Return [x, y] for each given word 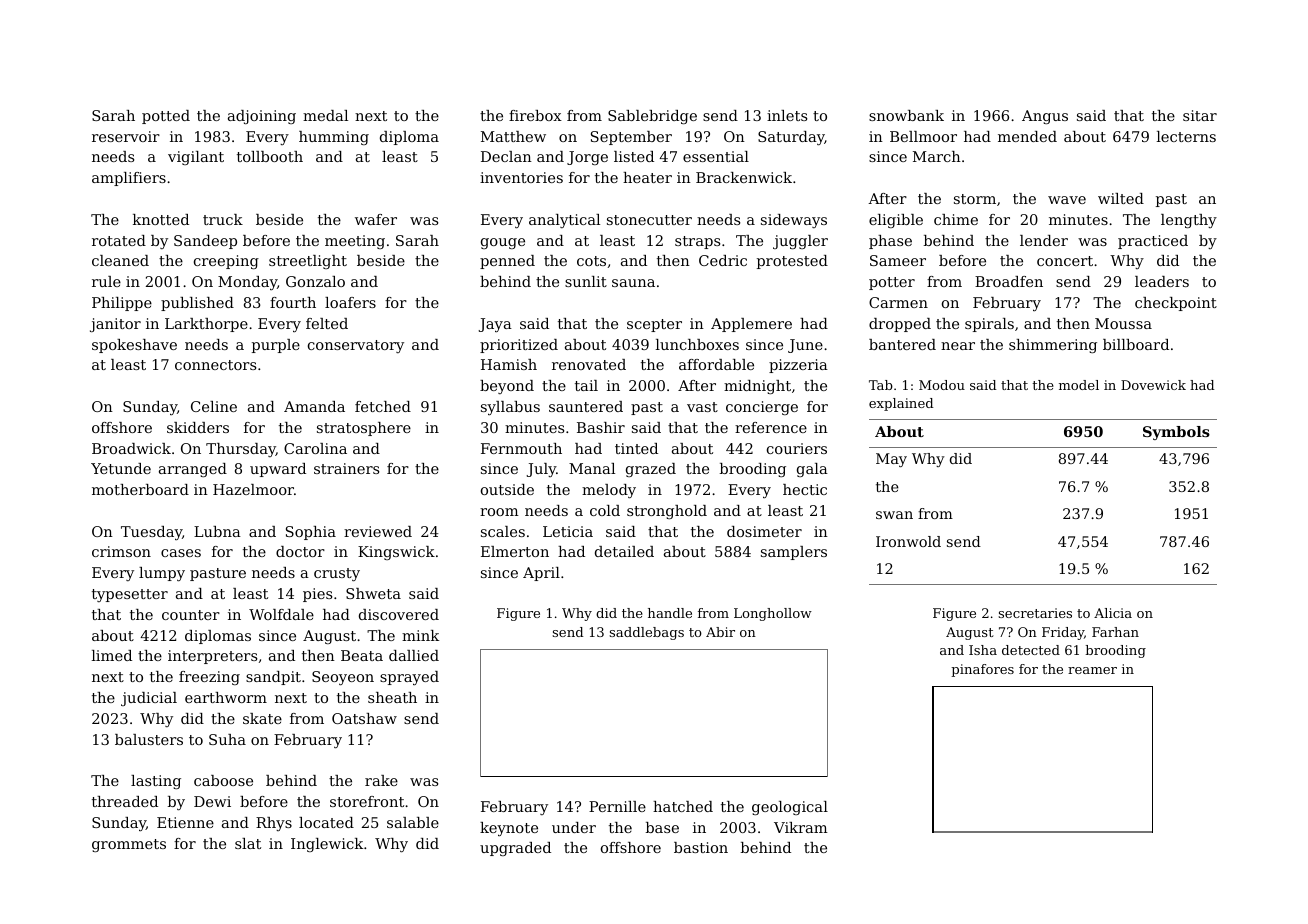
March [937, 156]
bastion [701, 847]
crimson [121, 551]
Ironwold [908, 541]
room [499, 512]
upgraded [515, 849]
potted [166, 117]
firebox [535, 115]
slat [248, 843]
